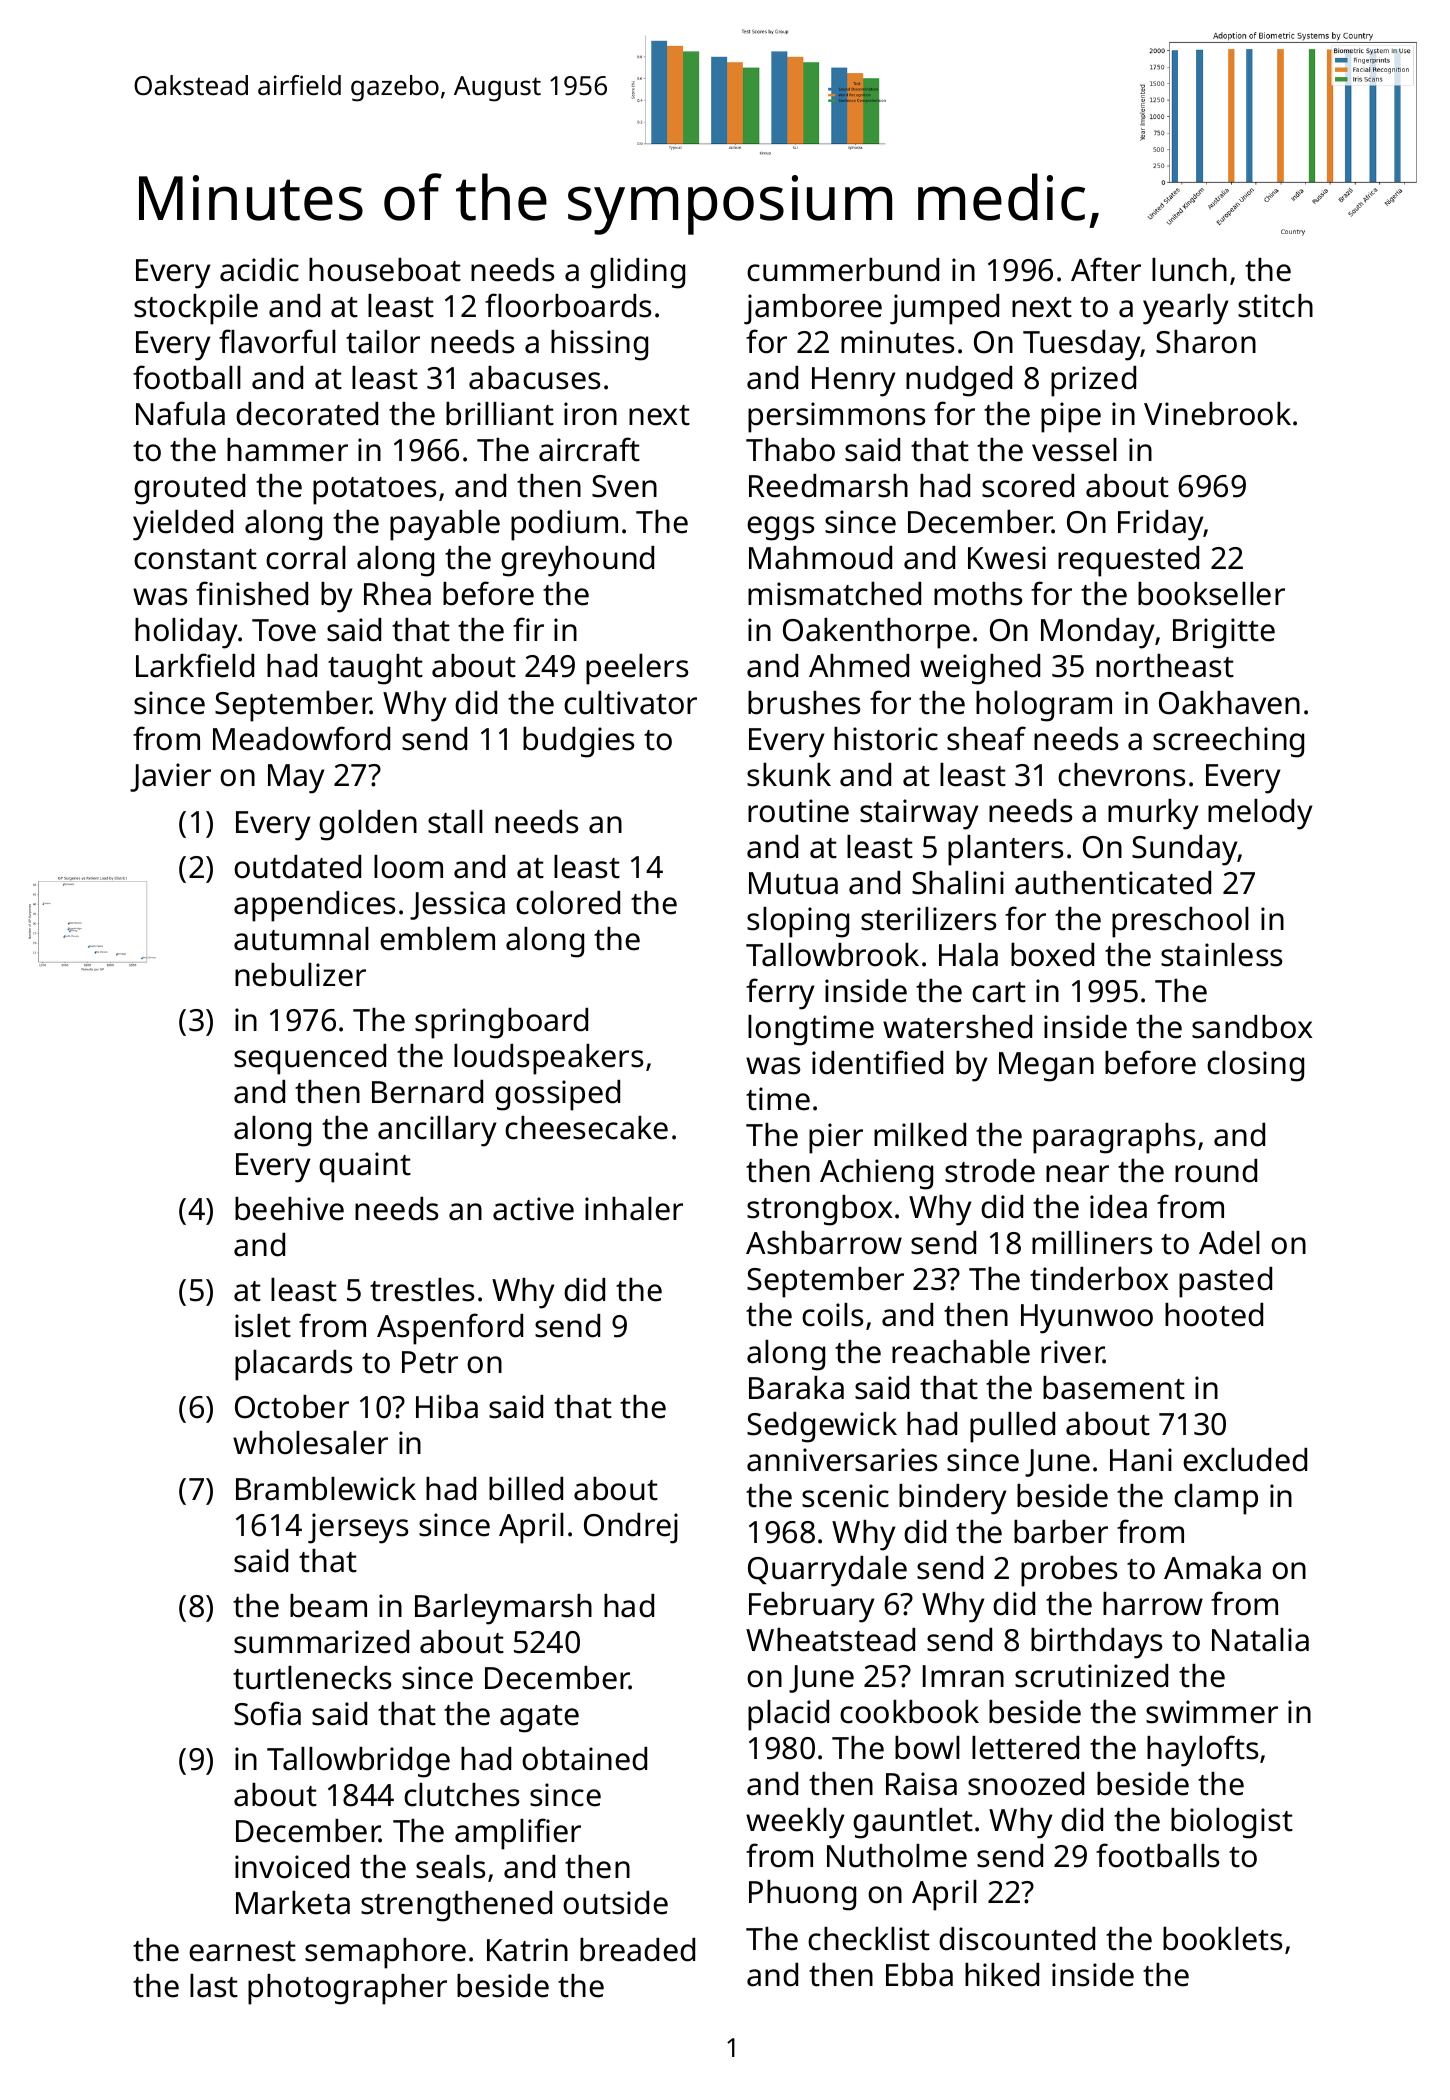 Image resolution: width=1450 pixels, height=2100 pixels. I want to click on tailor, so click(383, 342).
